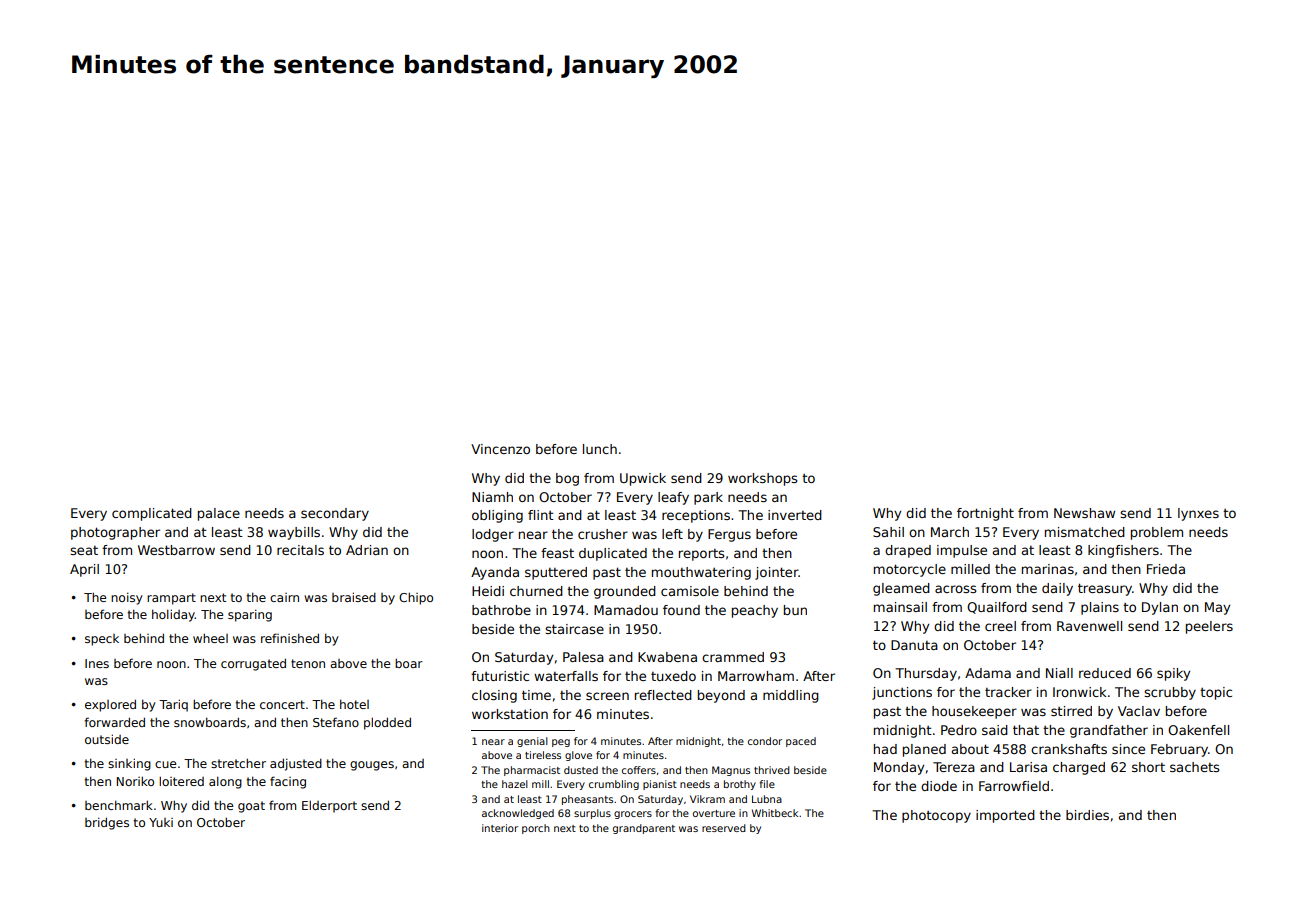  I want to click on workshops, so click(762, 479).
